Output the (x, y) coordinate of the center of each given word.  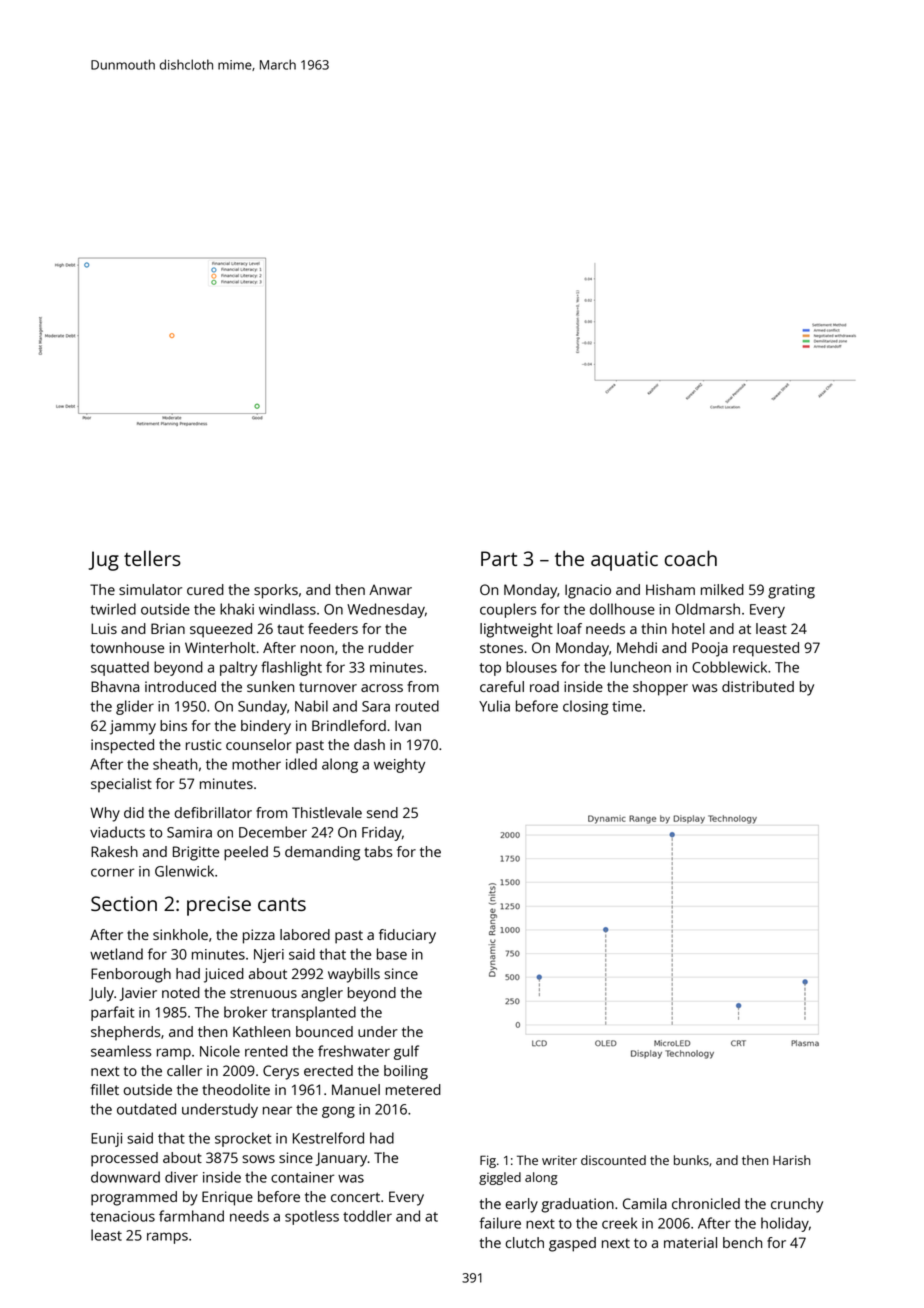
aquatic (624, 561)
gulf (406, 1052)
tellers (152, 558)
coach (691, 558)
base (392, 954)
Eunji (106, 1140)
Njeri (269, 956)
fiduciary (407, 936)
